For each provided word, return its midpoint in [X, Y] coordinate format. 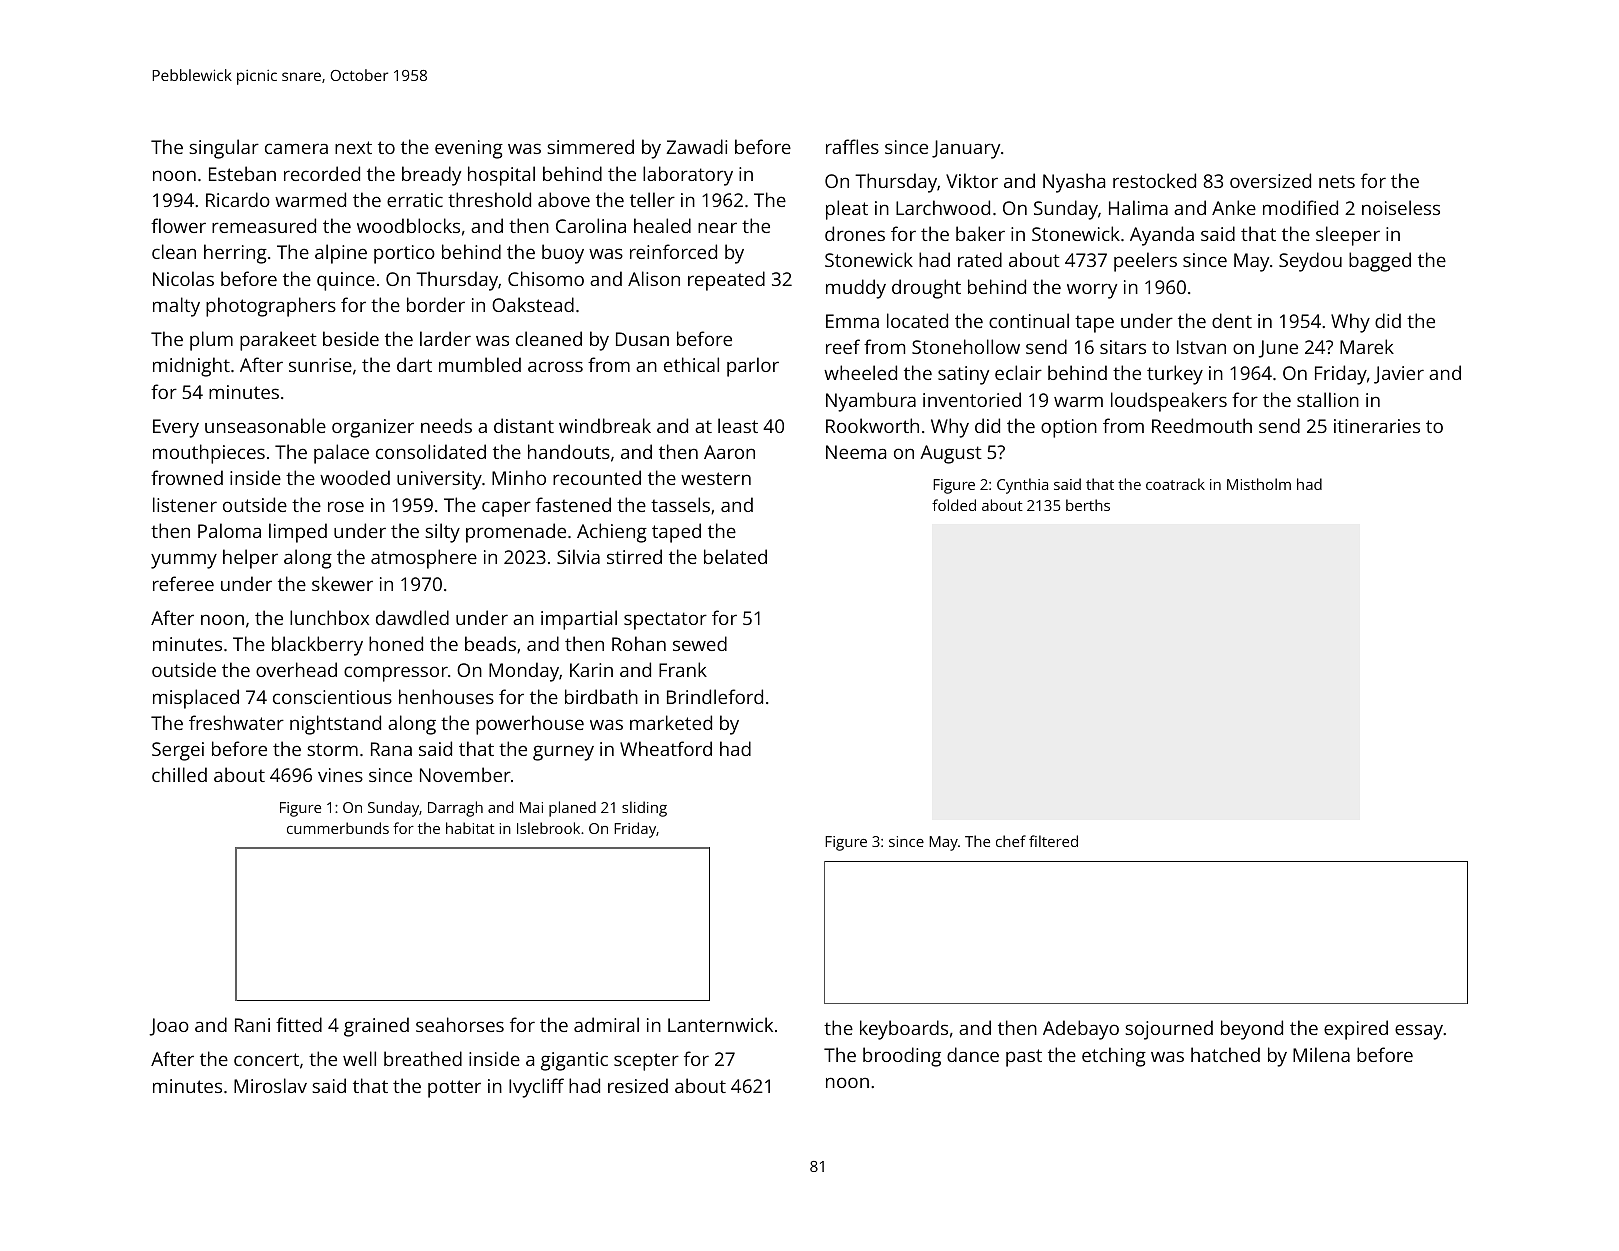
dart [414, 364]
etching [1114, 1057]
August [951, 454]
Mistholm [1259, 484]
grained [376, 1027]
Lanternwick [720, 1024]
